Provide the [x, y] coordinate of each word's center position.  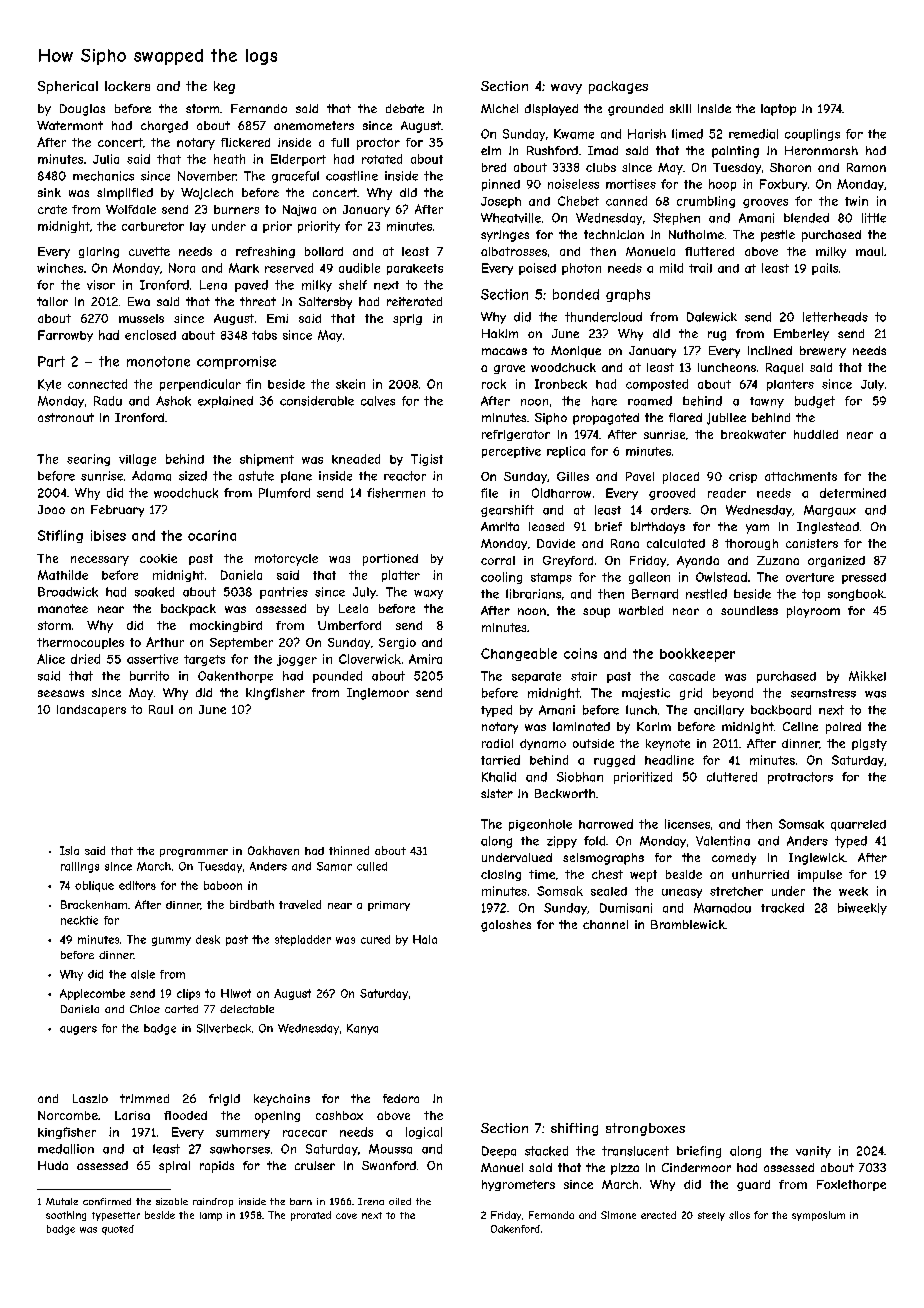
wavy [566, 89]
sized [193, 476]
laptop [778, 110]
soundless [749, 610]
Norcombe [68, 1115]
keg [224, 87]
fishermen [396, 493]
